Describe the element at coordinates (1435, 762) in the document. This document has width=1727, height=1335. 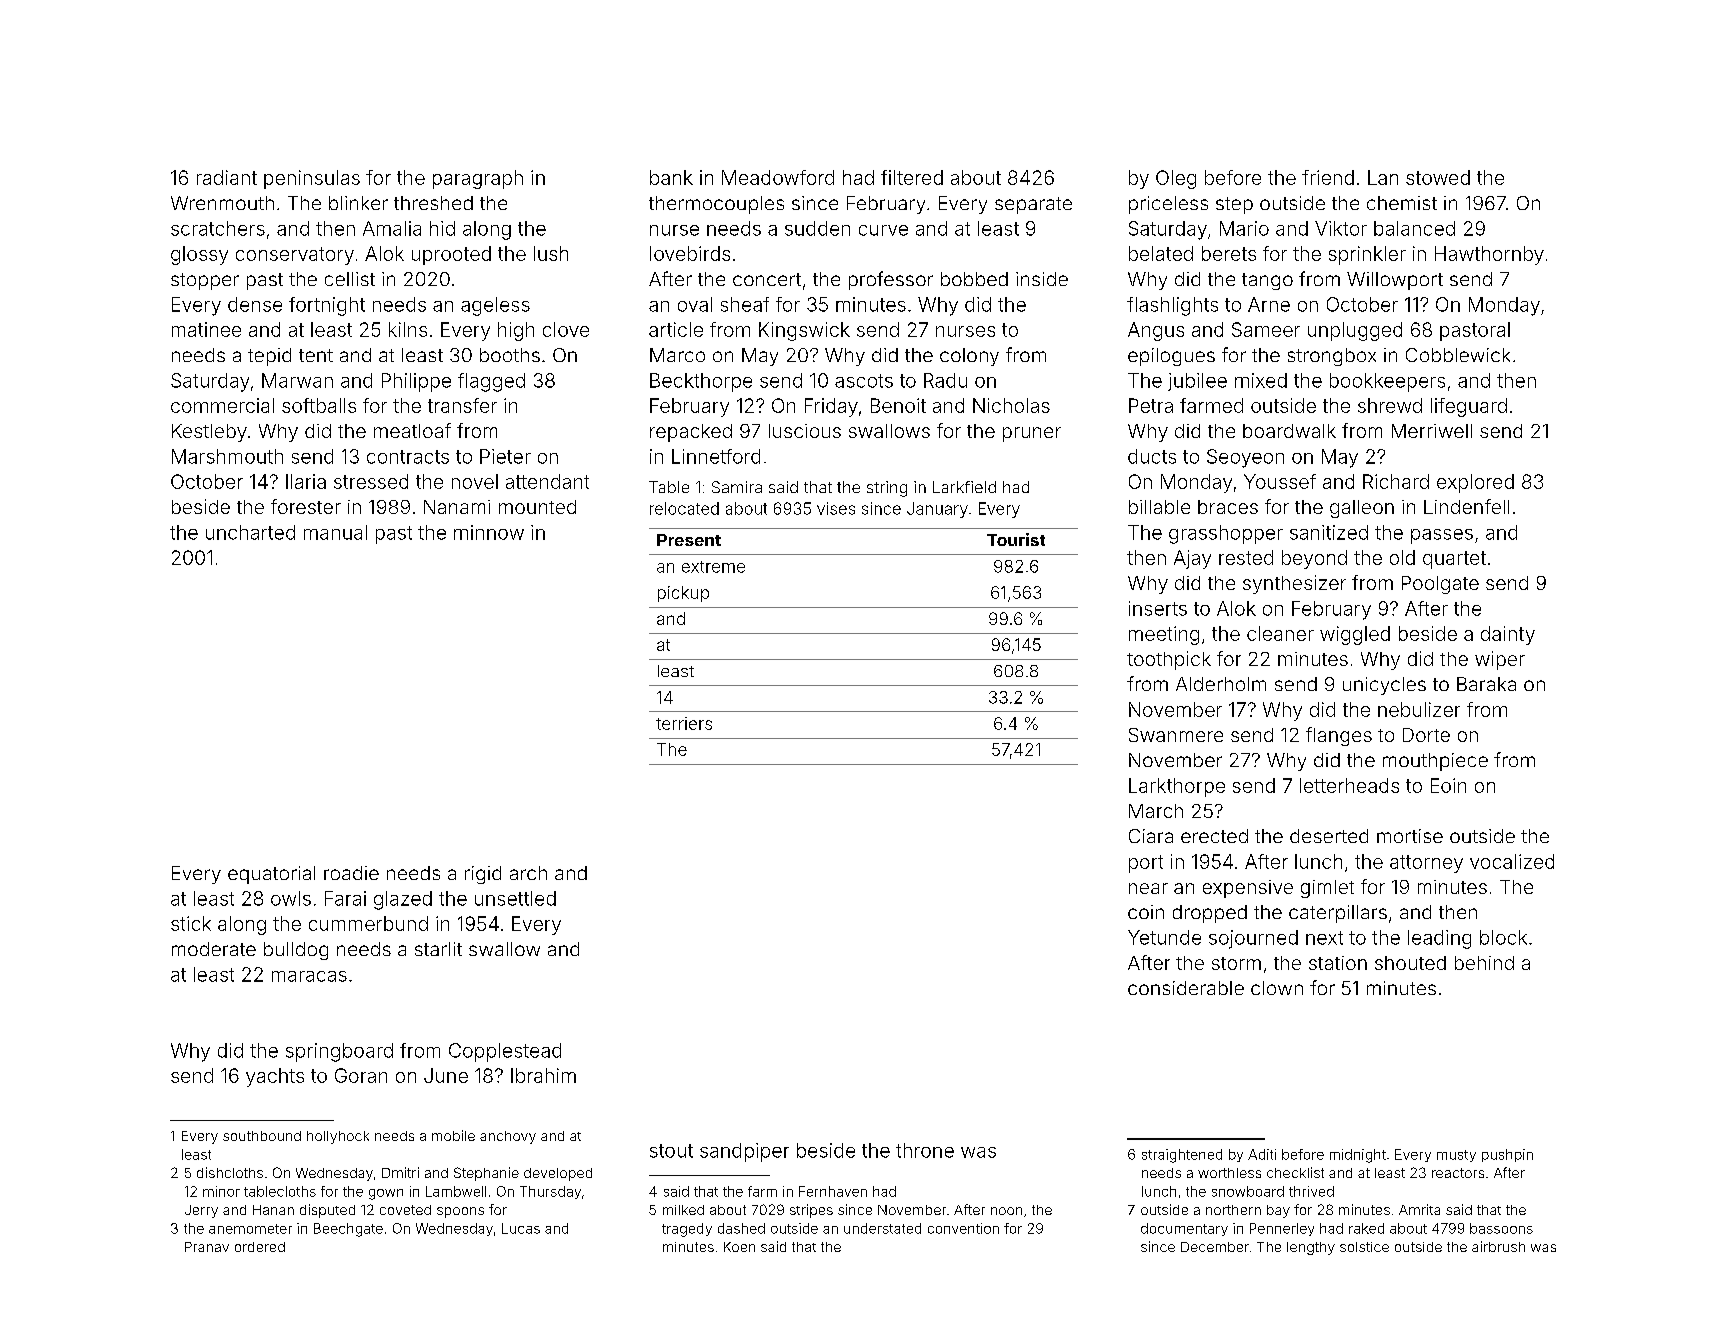
I see `mouthpiece` at that location.
